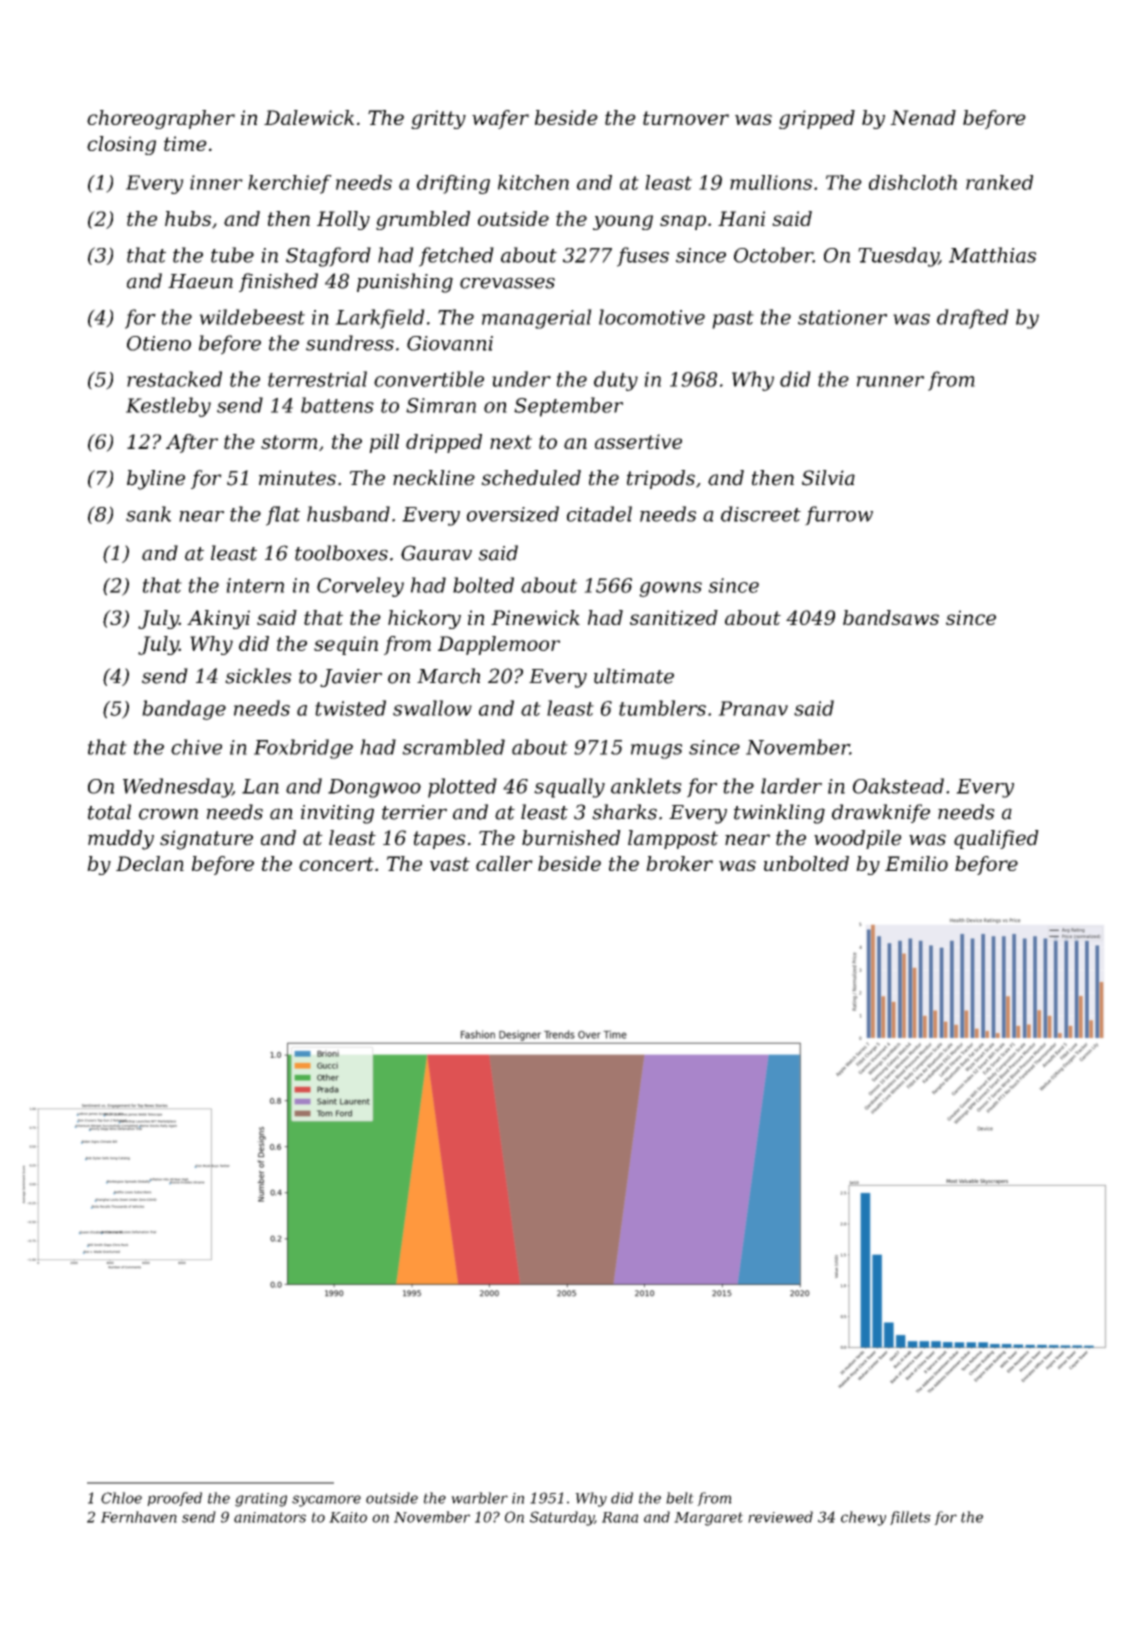  I want to click on warbler, so click(479, 1498).
